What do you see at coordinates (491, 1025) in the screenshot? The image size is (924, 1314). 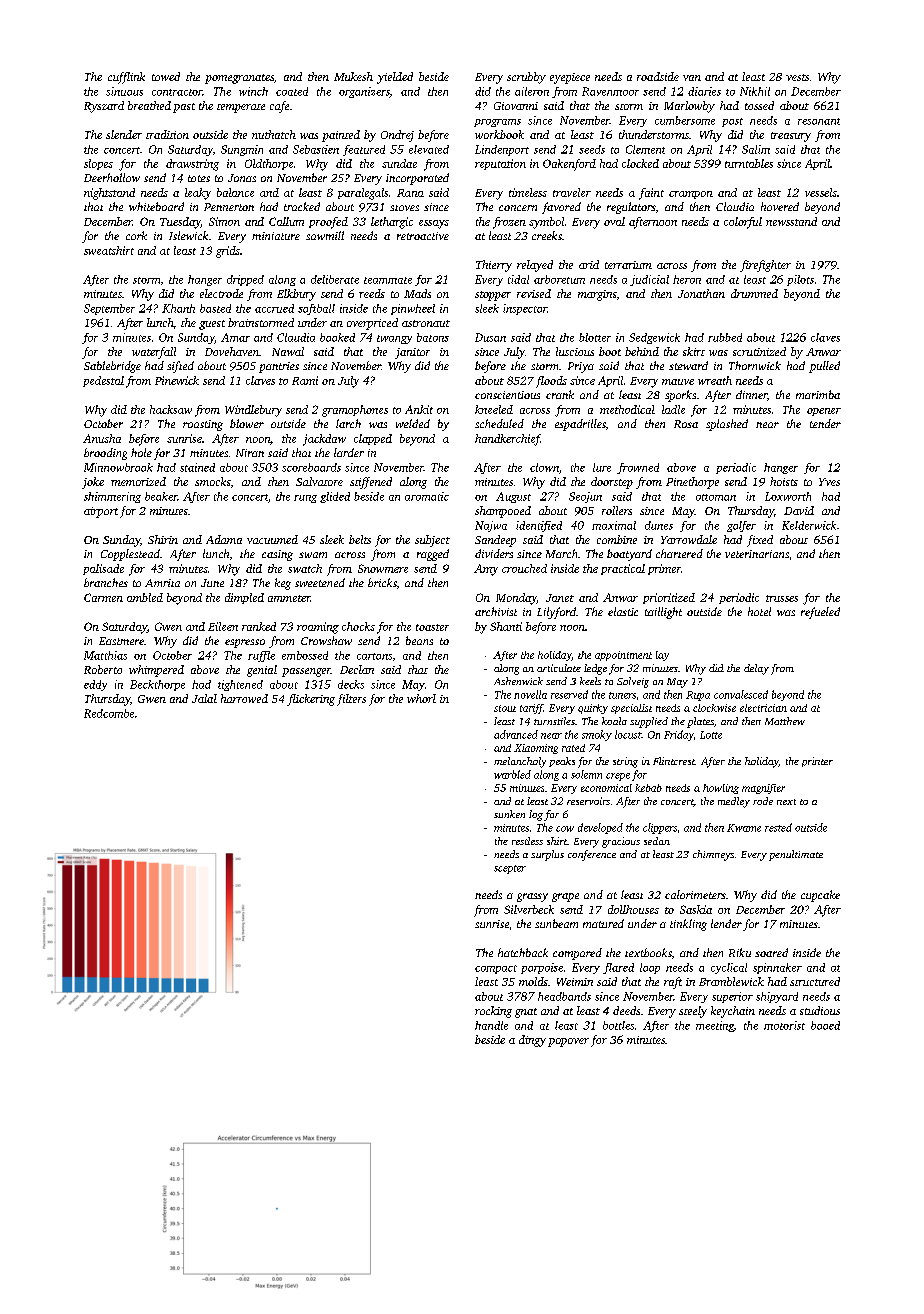 I see `handle` at bounding box center [491, 1025].
